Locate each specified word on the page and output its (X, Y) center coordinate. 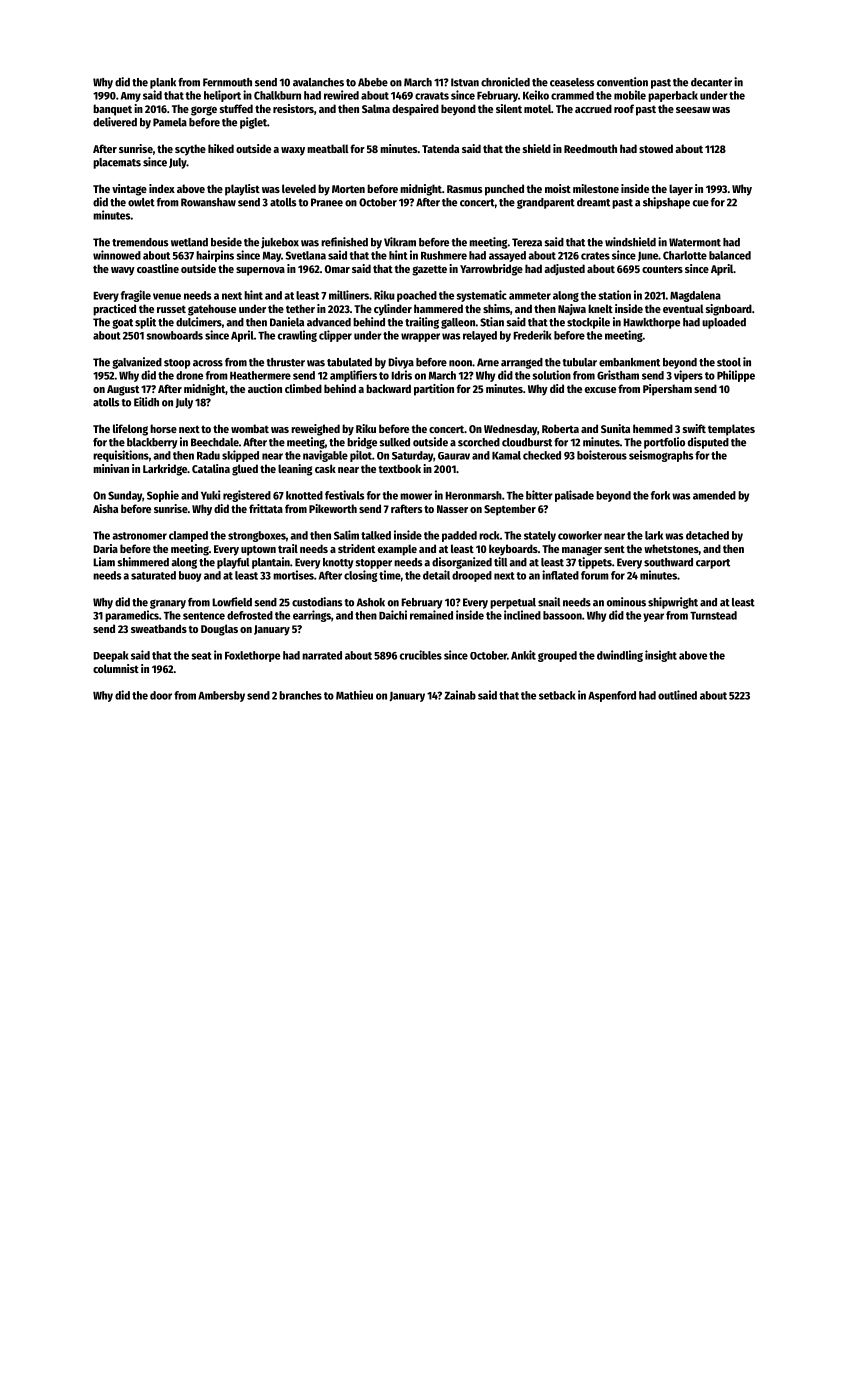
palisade (574, 496)
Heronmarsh (473, 495)
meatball (328, 148)
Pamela (170, 122)
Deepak (111, 656)
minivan (111, 468)
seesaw (693, 110)
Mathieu (354, 695)
